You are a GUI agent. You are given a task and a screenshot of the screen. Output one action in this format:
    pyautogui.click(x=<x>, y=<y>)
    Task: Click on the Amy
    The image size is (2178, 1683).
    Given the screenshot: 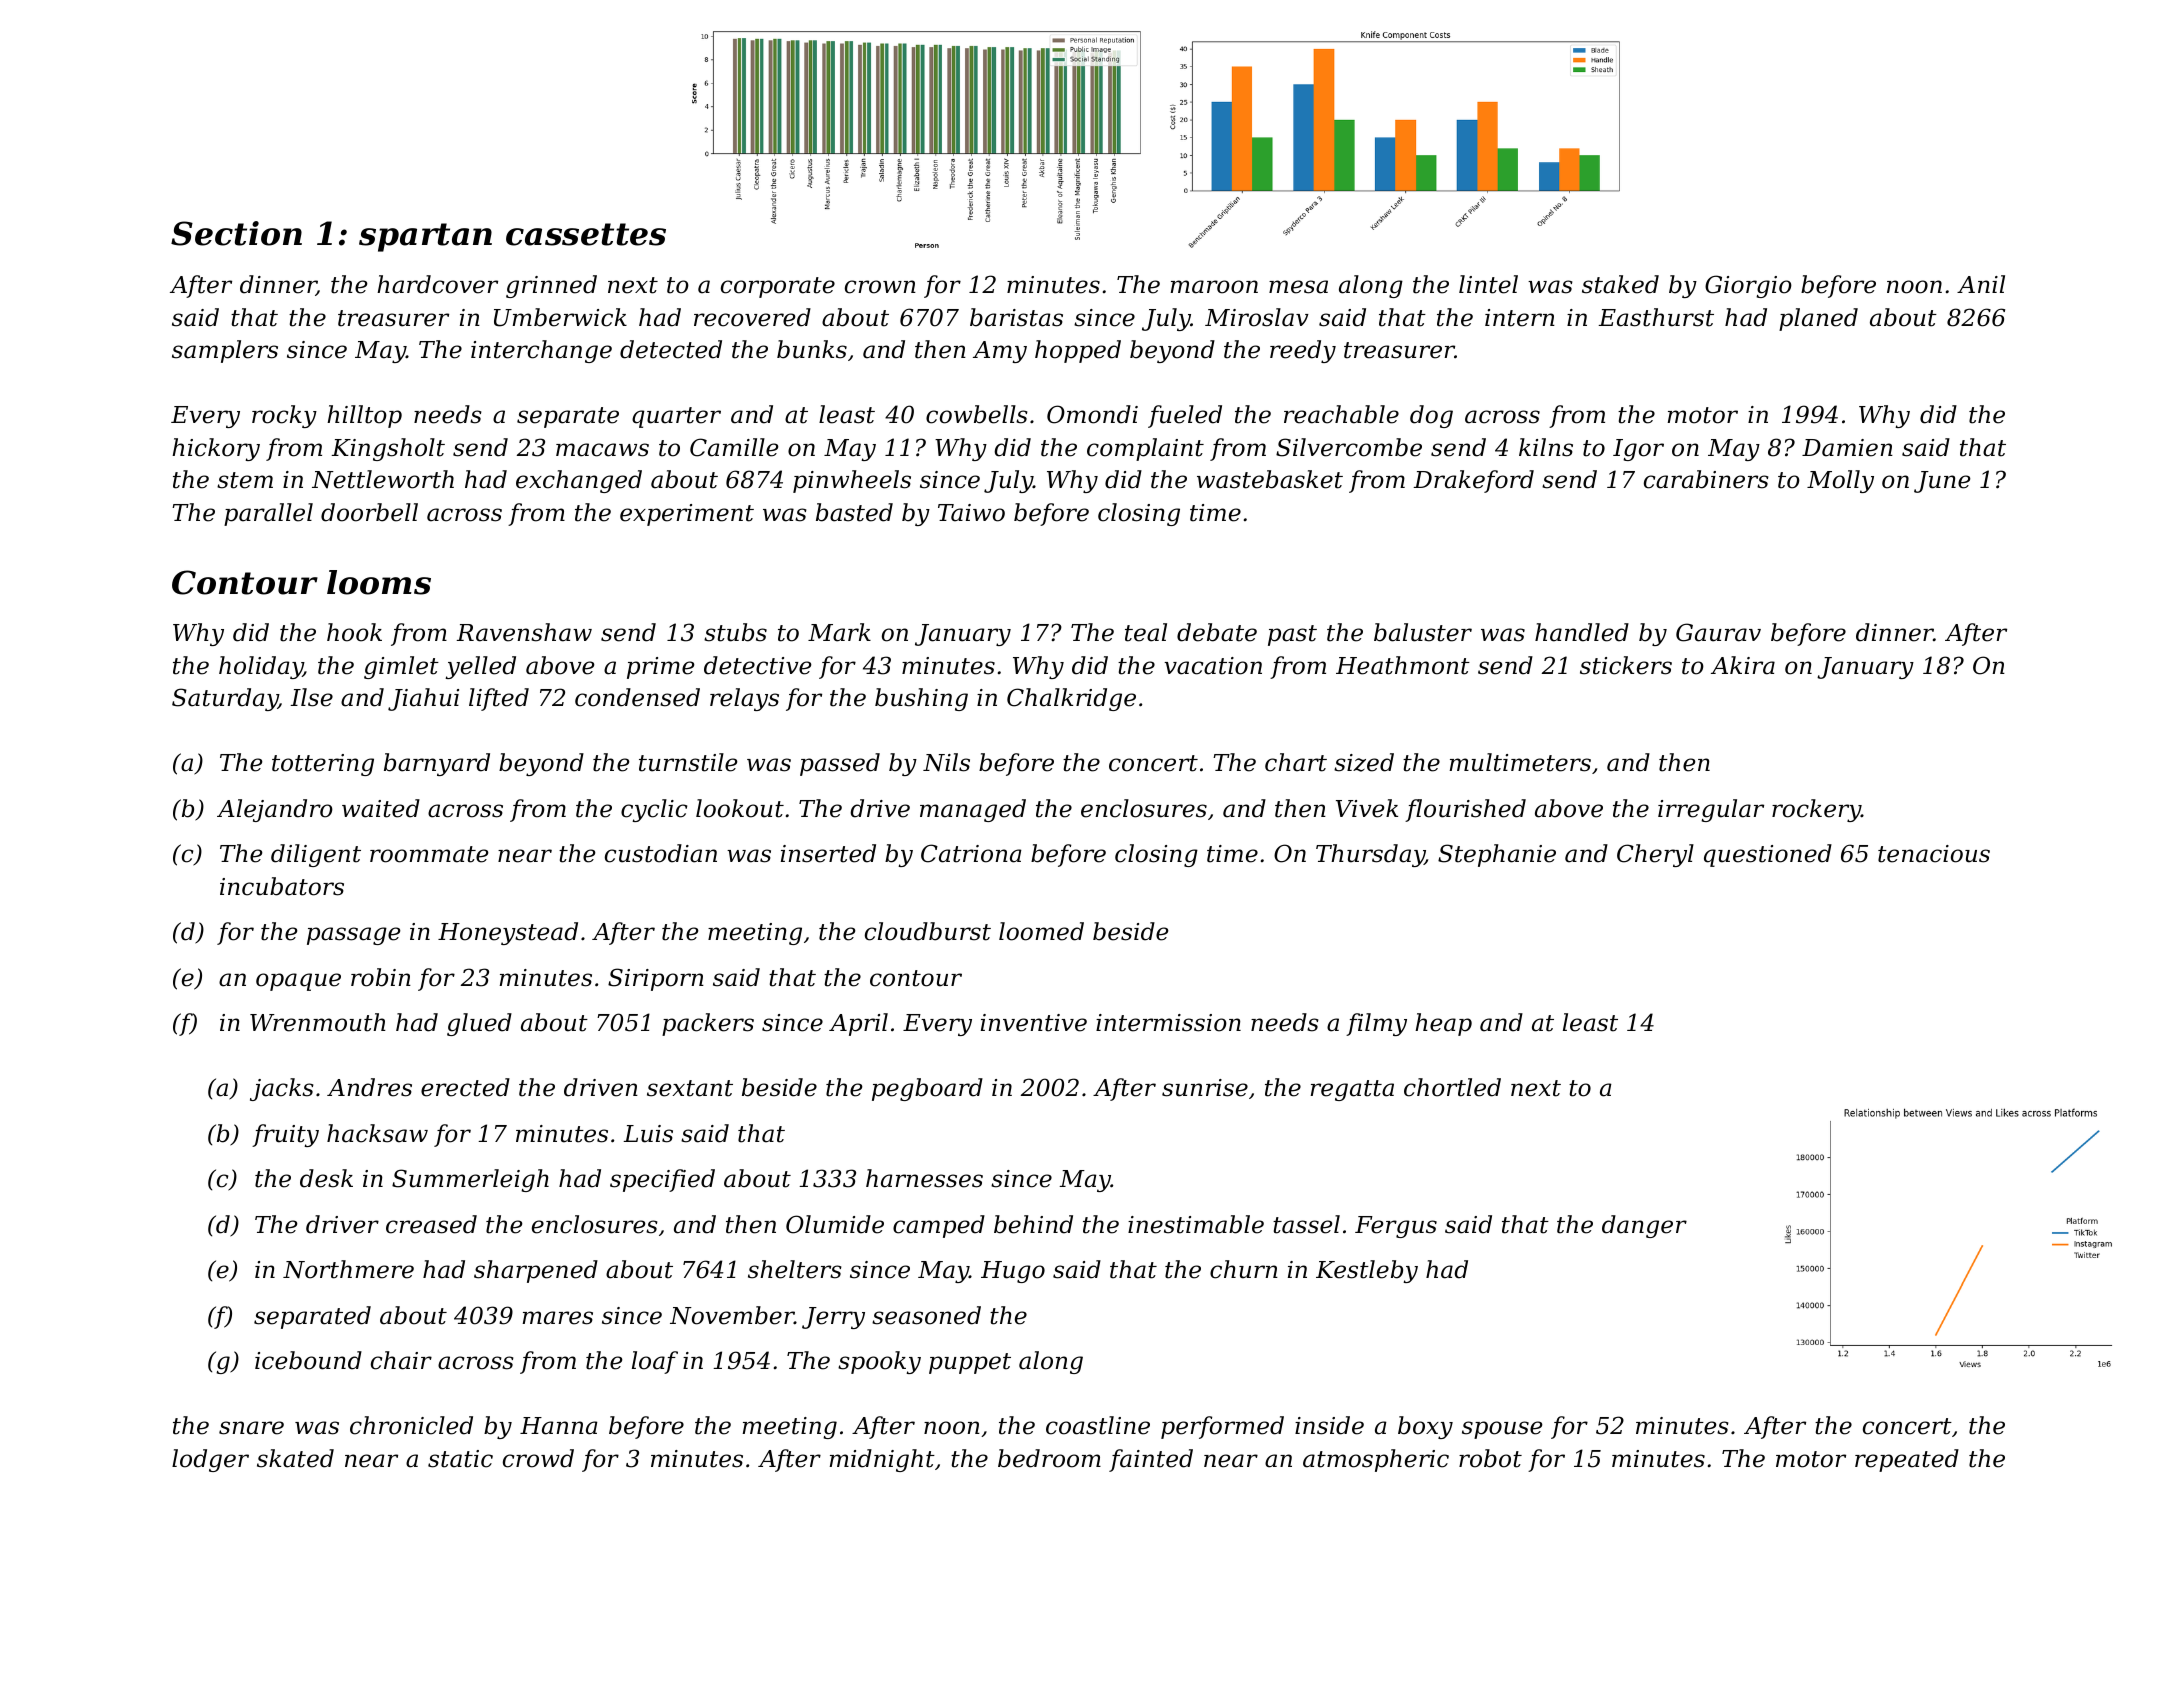 What is the action you would take?
    pyautogui.click(x=1000, y=352)
